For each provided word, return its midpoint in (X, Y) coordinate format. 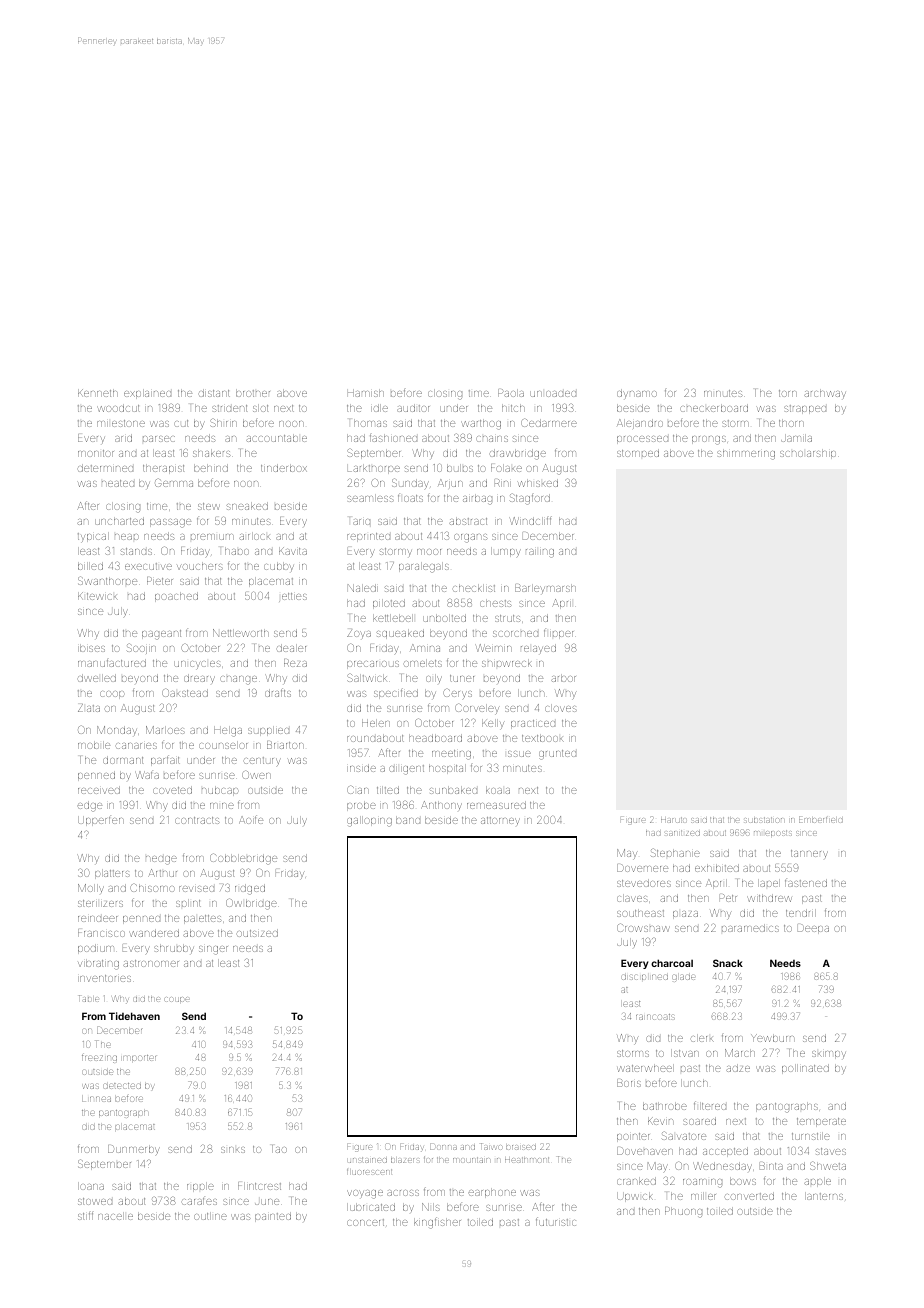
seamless (370, 498)
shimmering (746, 454)
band (408, 820)
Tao (279, 1149)
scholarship (808, 454)
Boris (629, 1083)
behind (211, 468)
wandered (154, 933)
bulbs (460, 468)
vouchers (200, 566)
